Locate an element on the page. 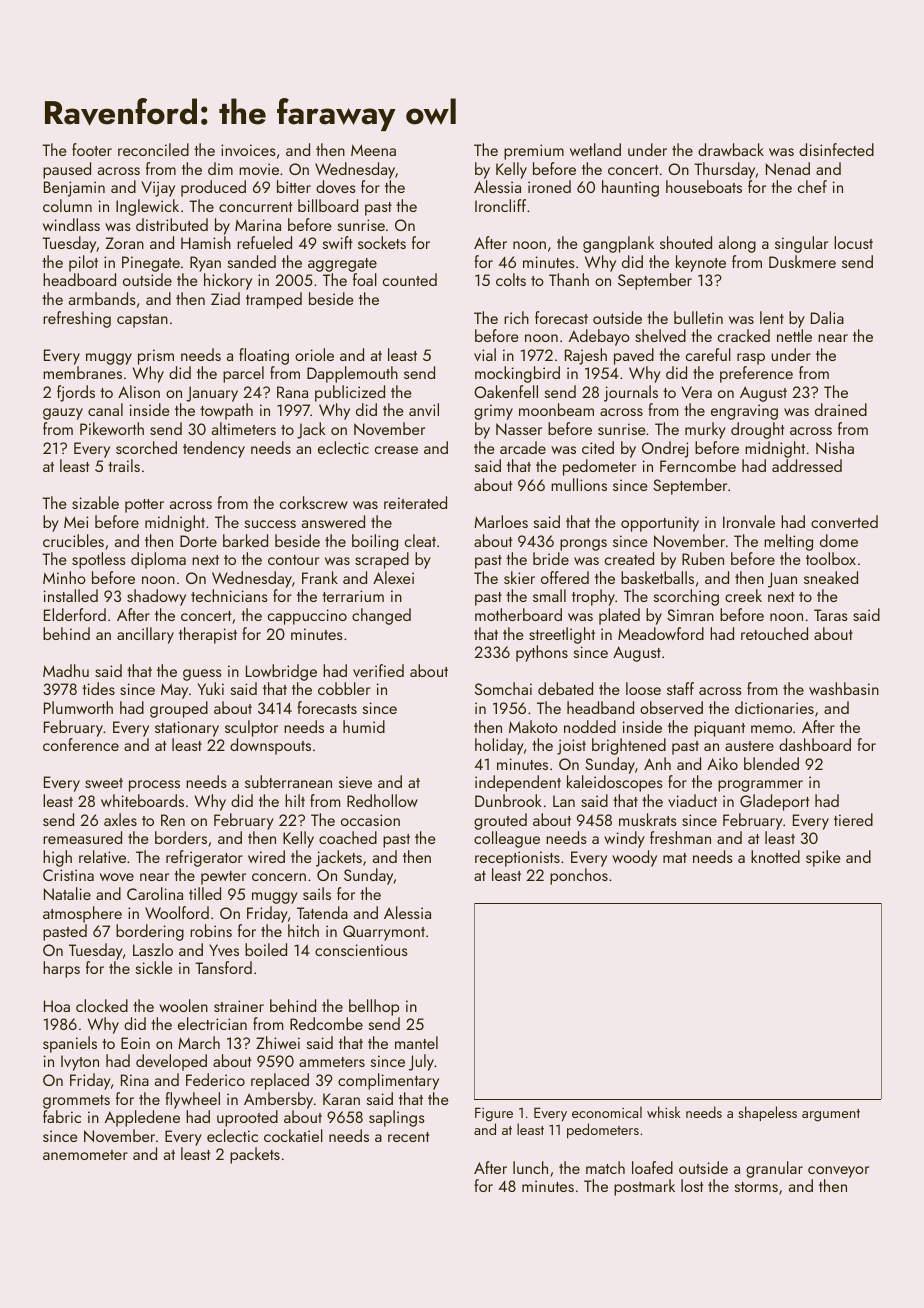 Image resolution: width=924 pixels, height=1308 pixels. spike is located at coordinates (823, 858).
